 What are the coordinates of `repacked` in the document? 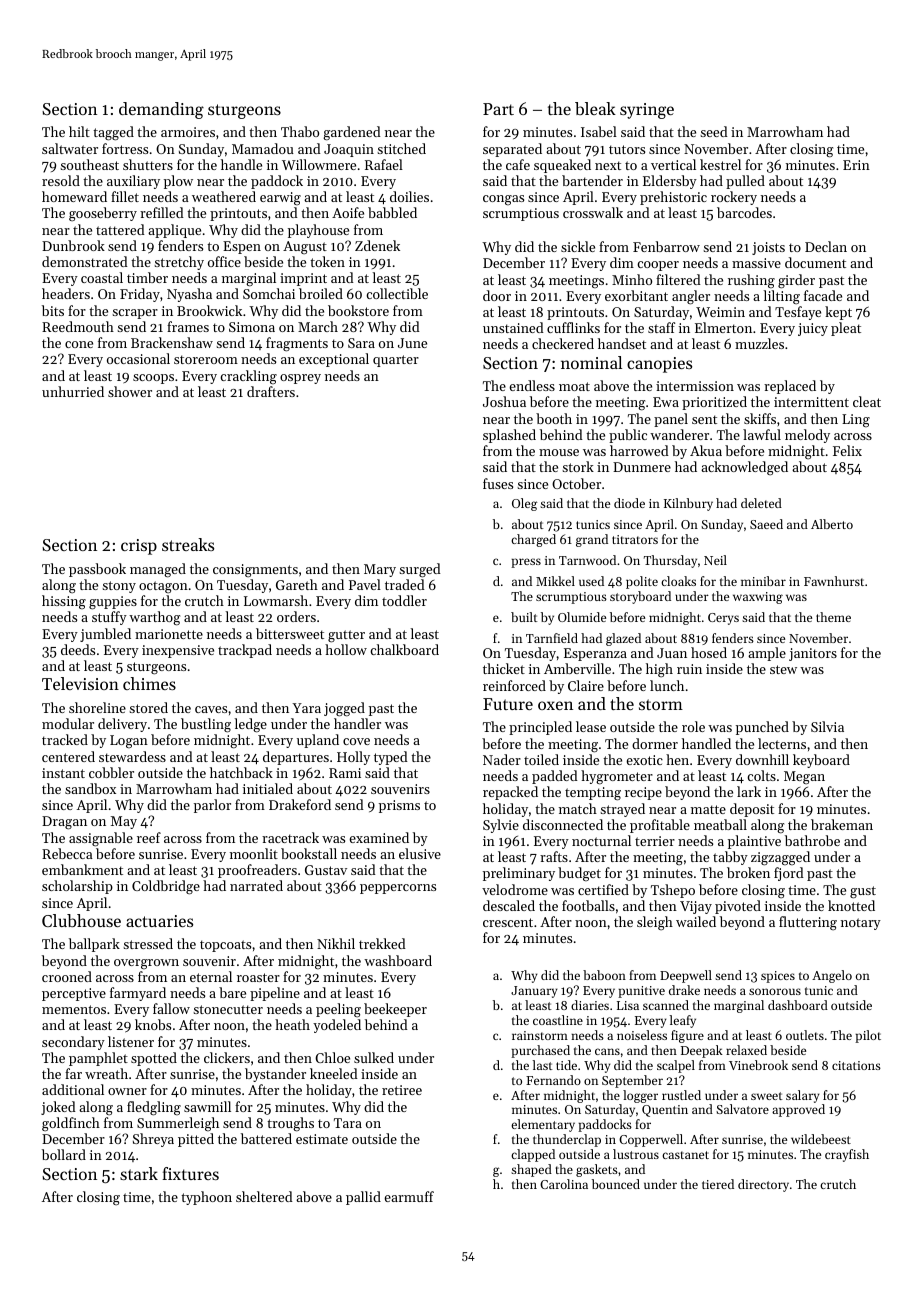 It's located at (510, 793).
